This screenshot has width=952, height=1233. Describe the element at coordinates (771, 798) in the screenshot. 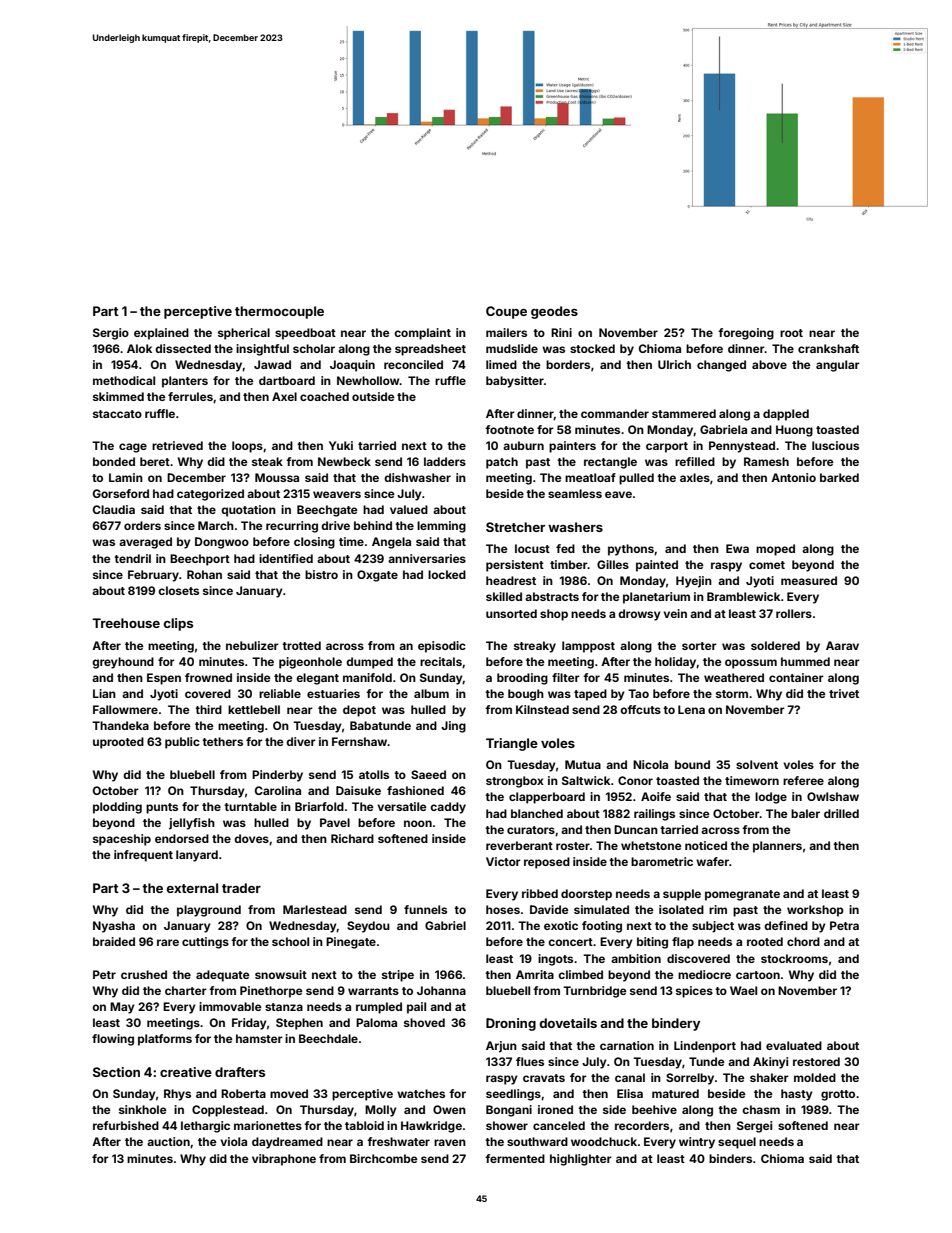

I see `lodge` at that location.
